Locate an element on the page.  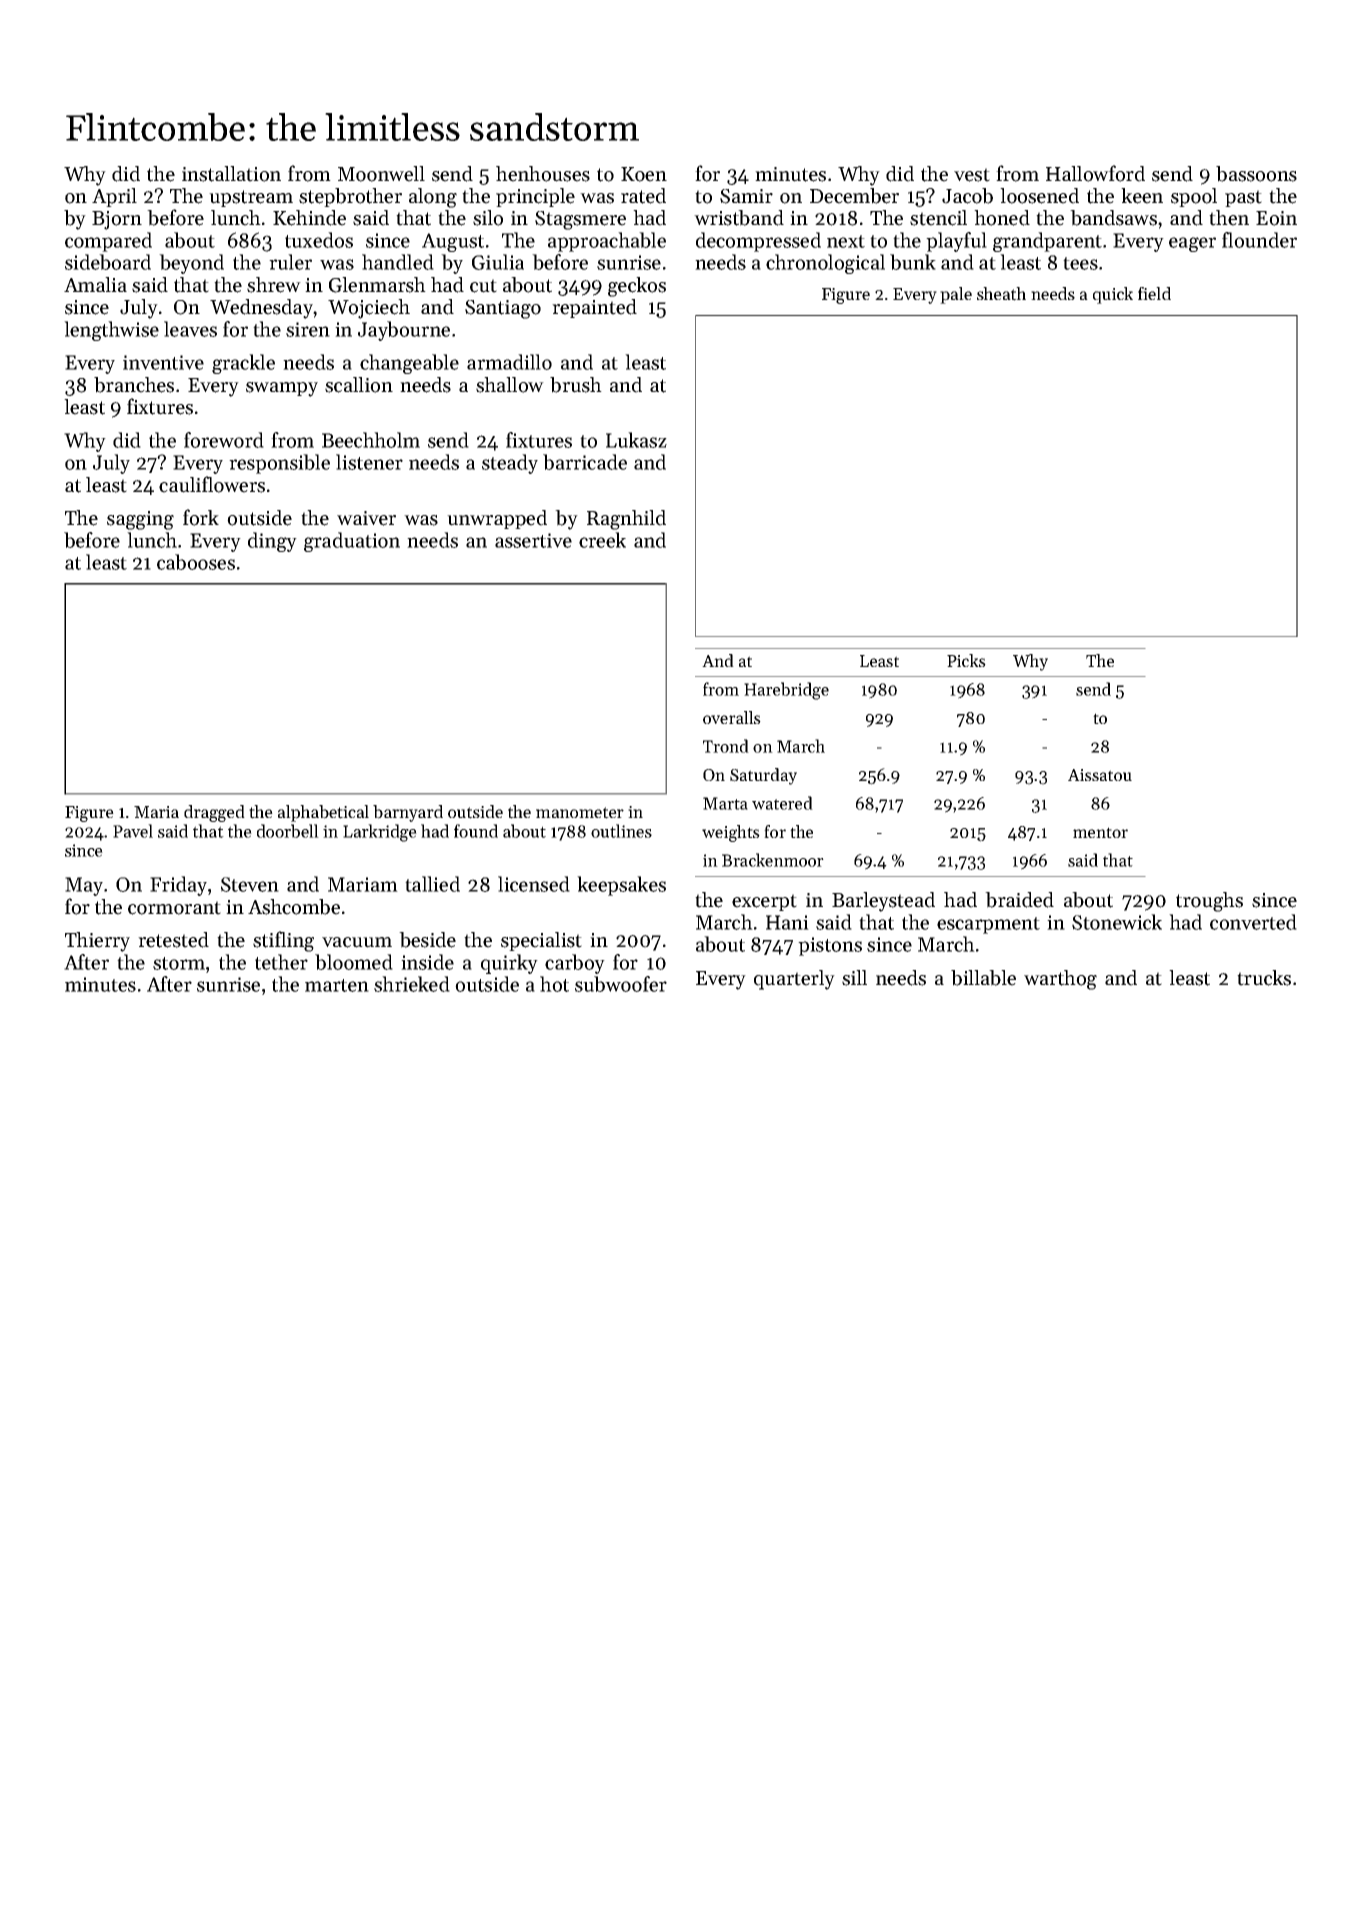
quarterly is located at coordinates (794, 980).
